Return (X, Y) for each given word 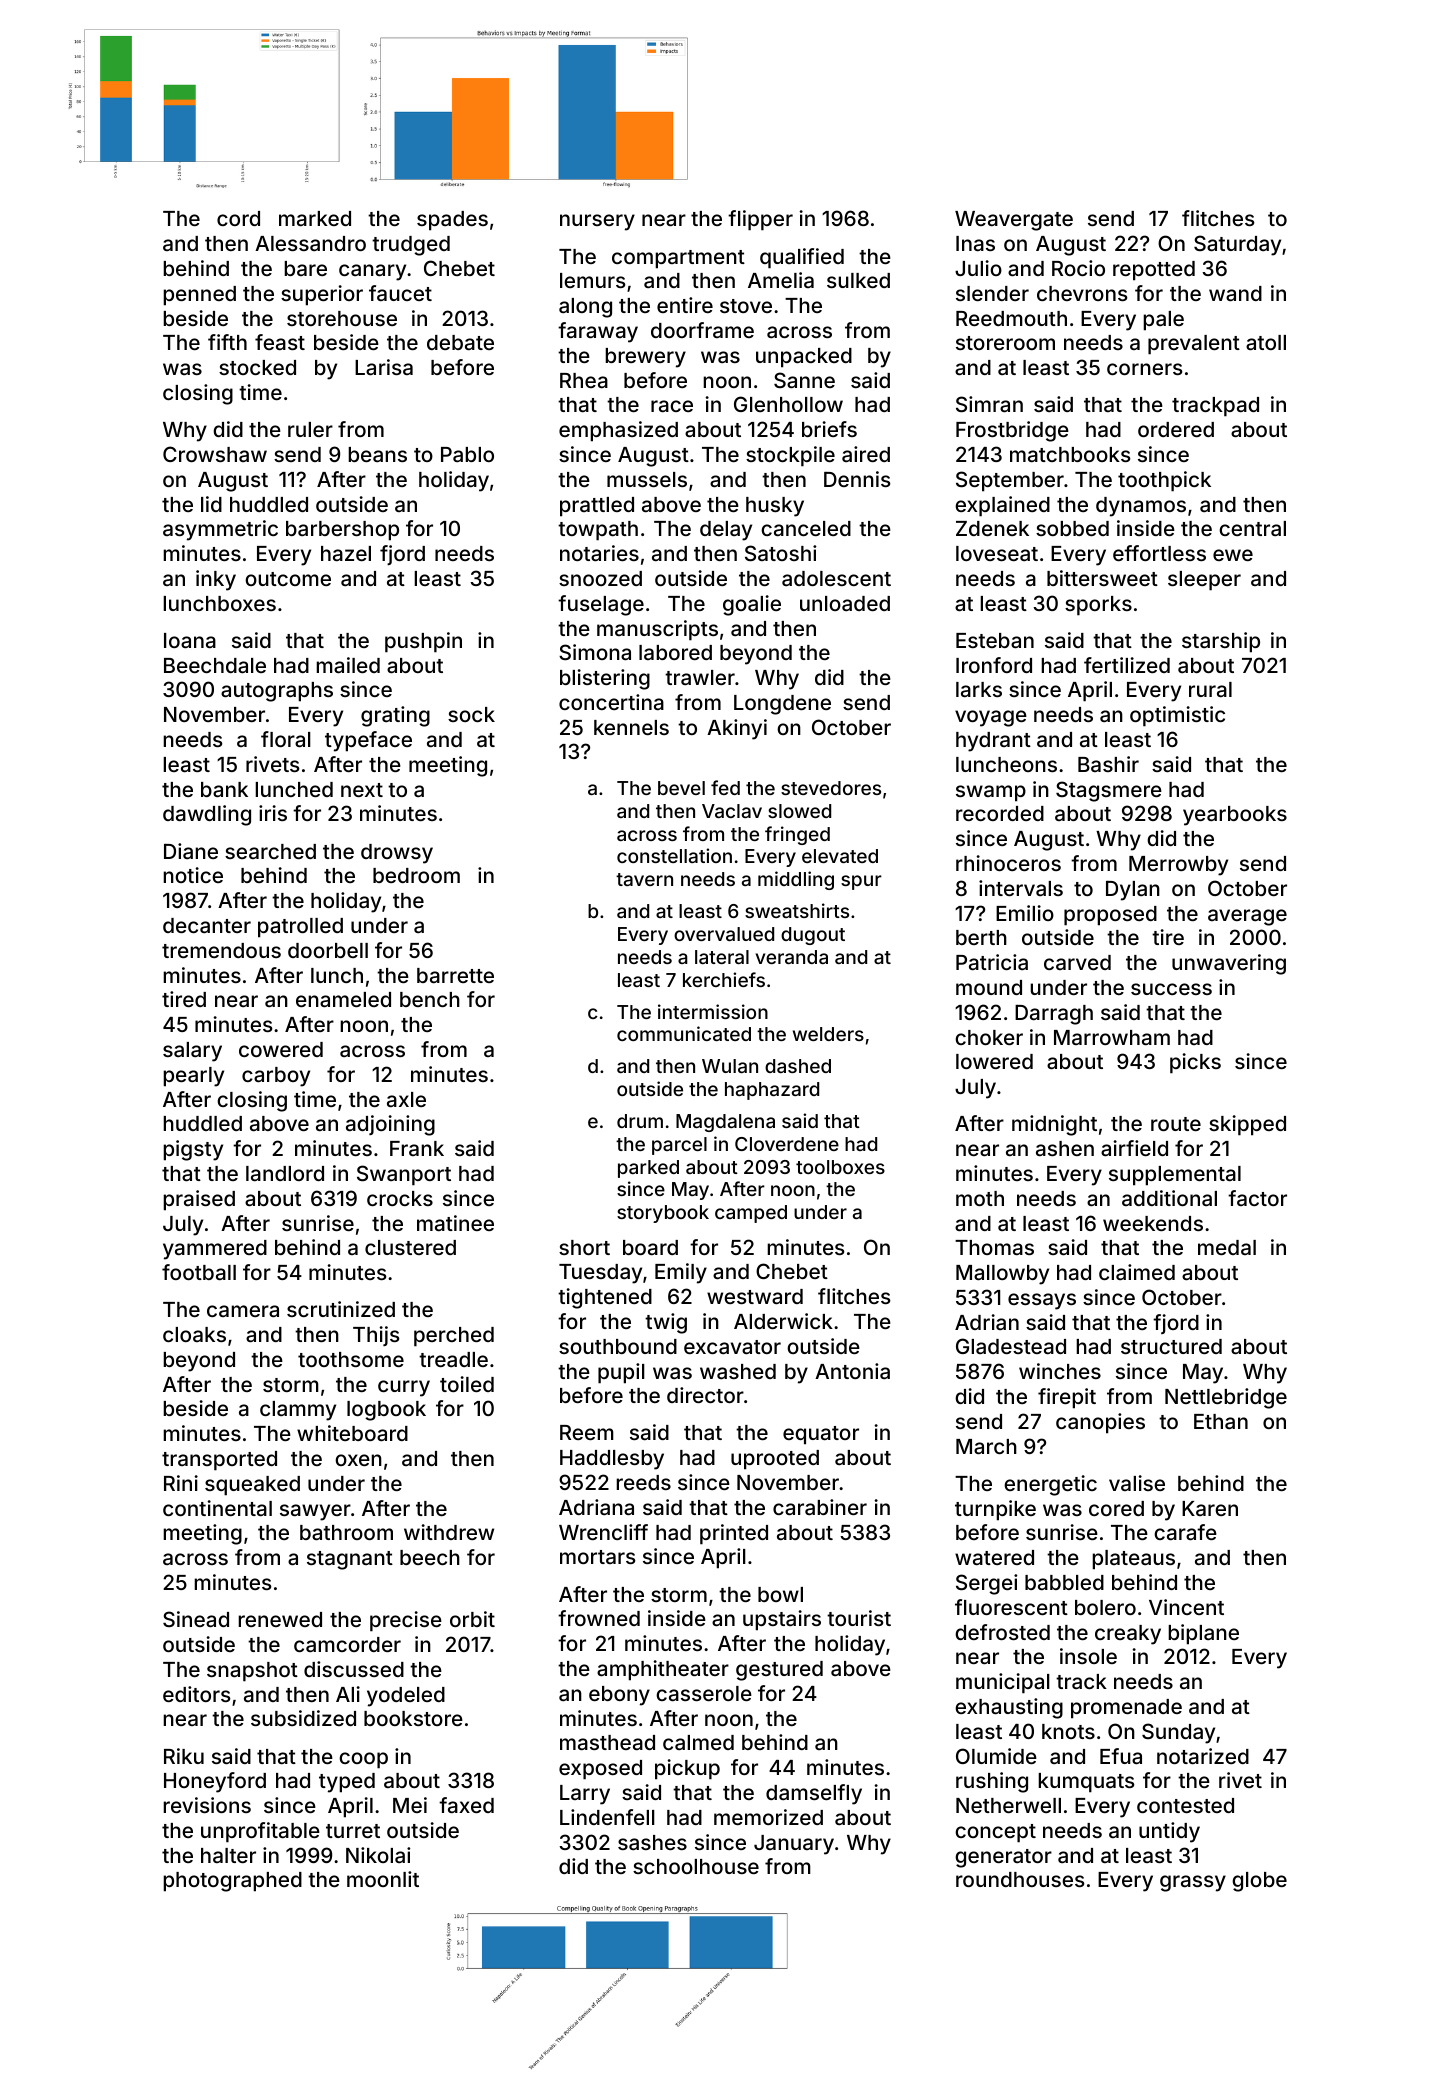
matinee (455, 1223)
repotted (1154, 271)
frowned (599, 1618)
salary (192, 1052)
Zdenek (992, 528)
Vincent (1186, 1607)
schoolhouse (696, 1866)
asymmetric (220, 530)
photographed (232, 1882)
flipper (760, 220)
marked (315, 218)
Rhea (584, 380)
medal (1227, 1247)
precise (406, 1621)
